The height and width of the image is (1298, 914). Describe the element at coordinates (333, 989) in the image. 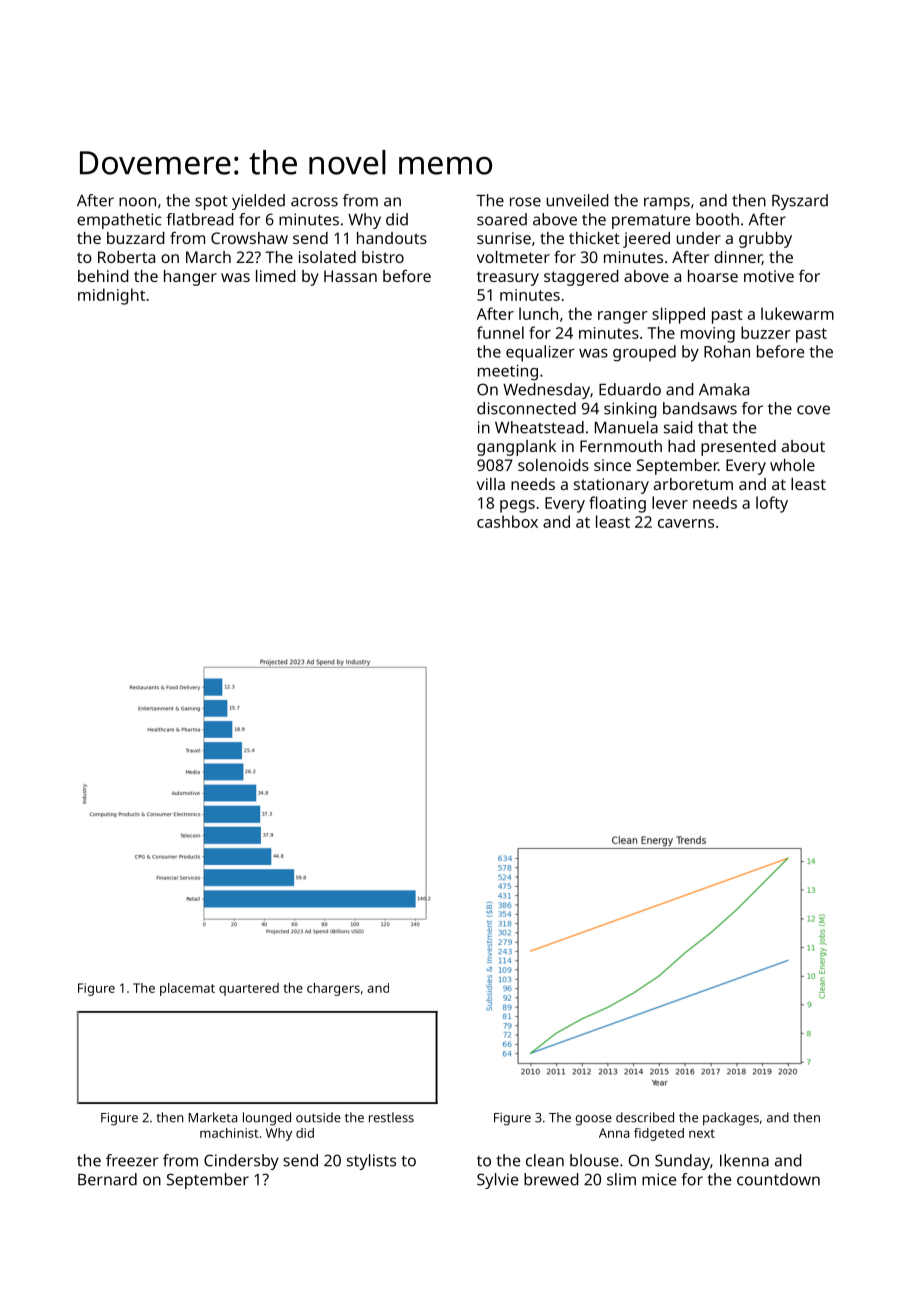

I see `chargers` at that location.
